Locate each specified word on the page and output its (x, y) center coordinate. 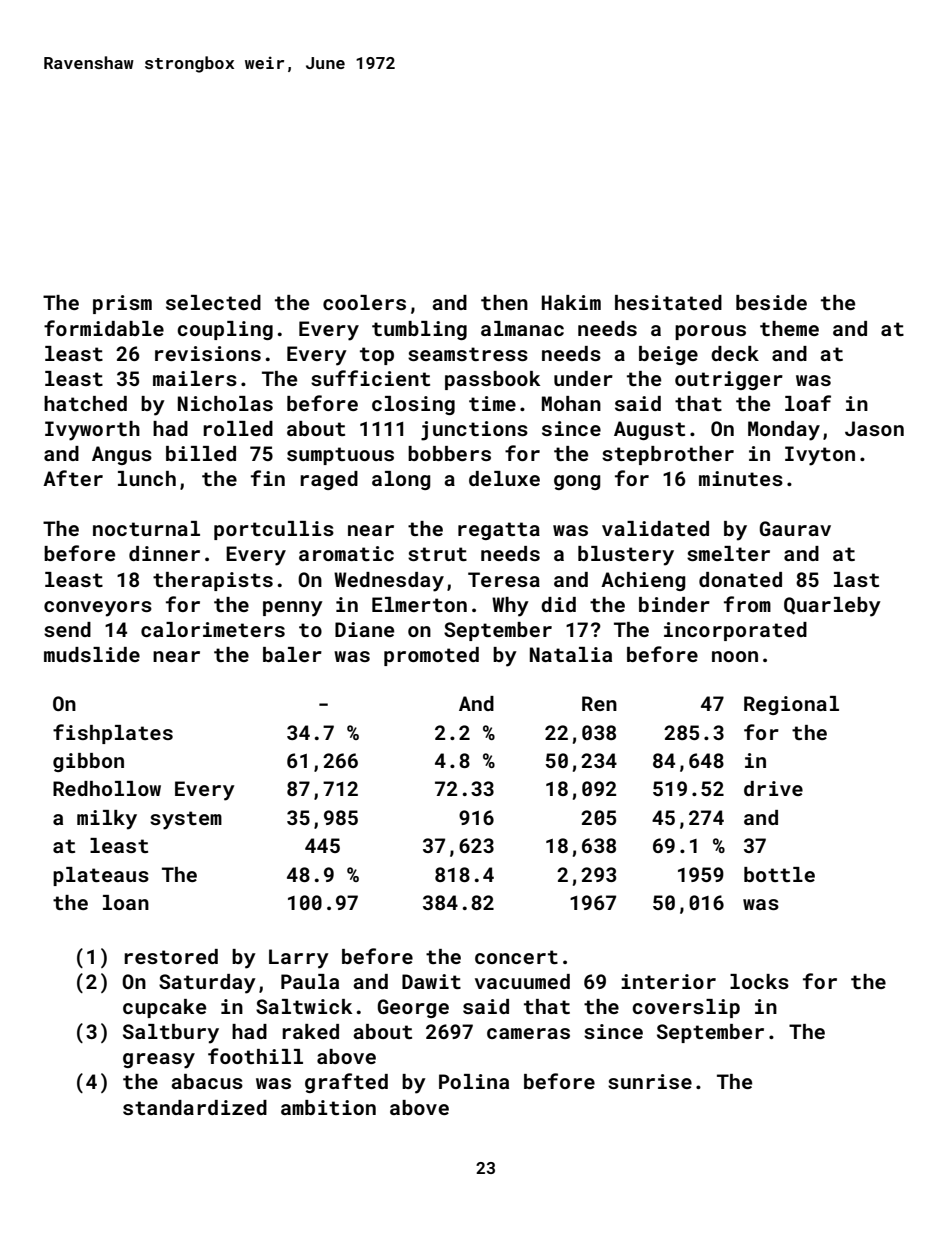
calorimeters (213, 629)
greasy (159, 1061)
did (558, 604)
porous (710, 332)
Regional (791, 705)
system (186, 820)
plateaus (101, 876)
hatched (85, 403)
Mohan (571, 403)
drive (773, 788)
